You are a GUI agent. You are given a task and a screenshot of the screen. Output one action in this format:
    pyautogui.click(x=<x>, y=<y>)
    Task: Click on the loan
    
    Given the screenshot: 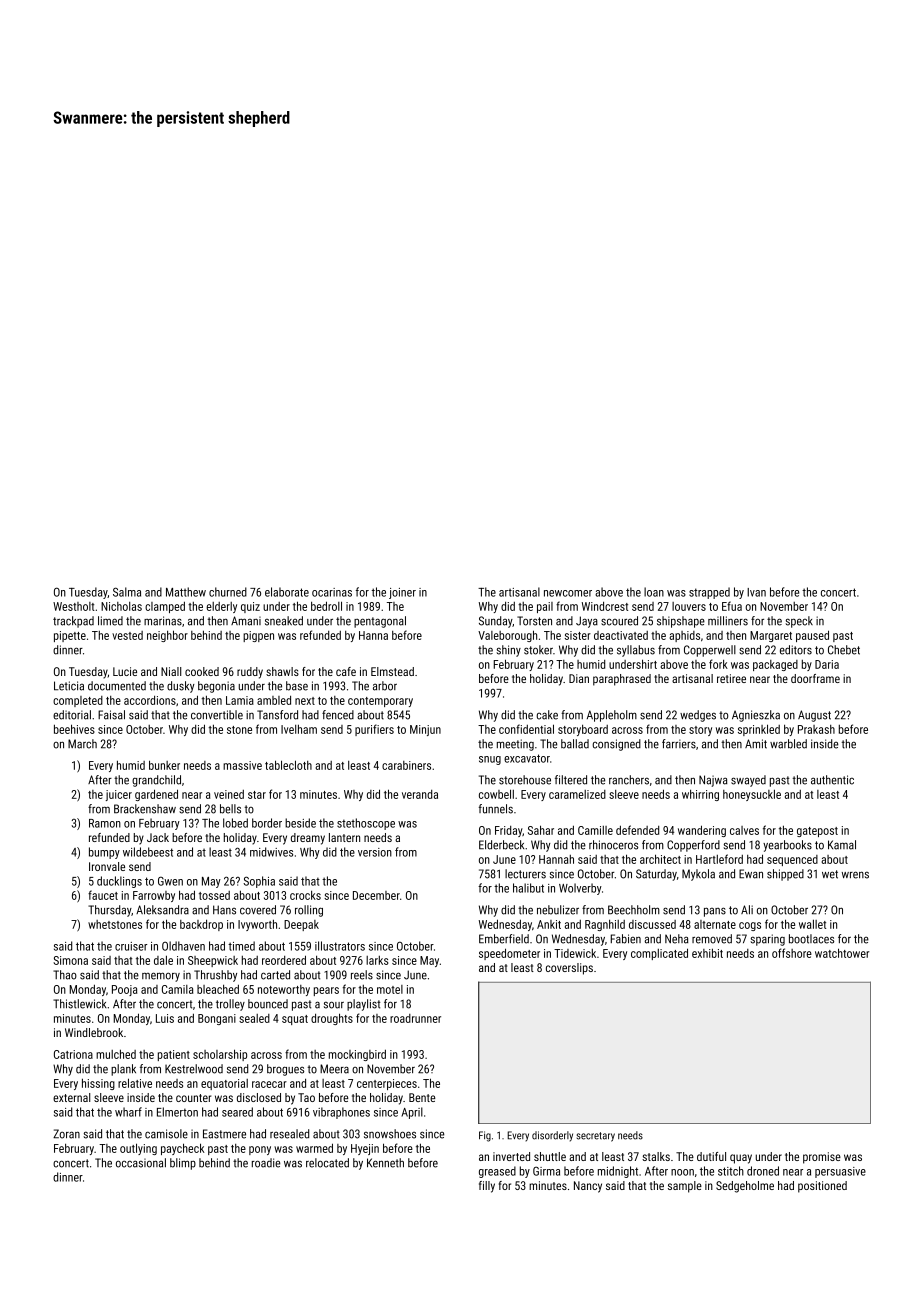 What is the action you would take?
    pyautogui.click(x=654, y=592)
